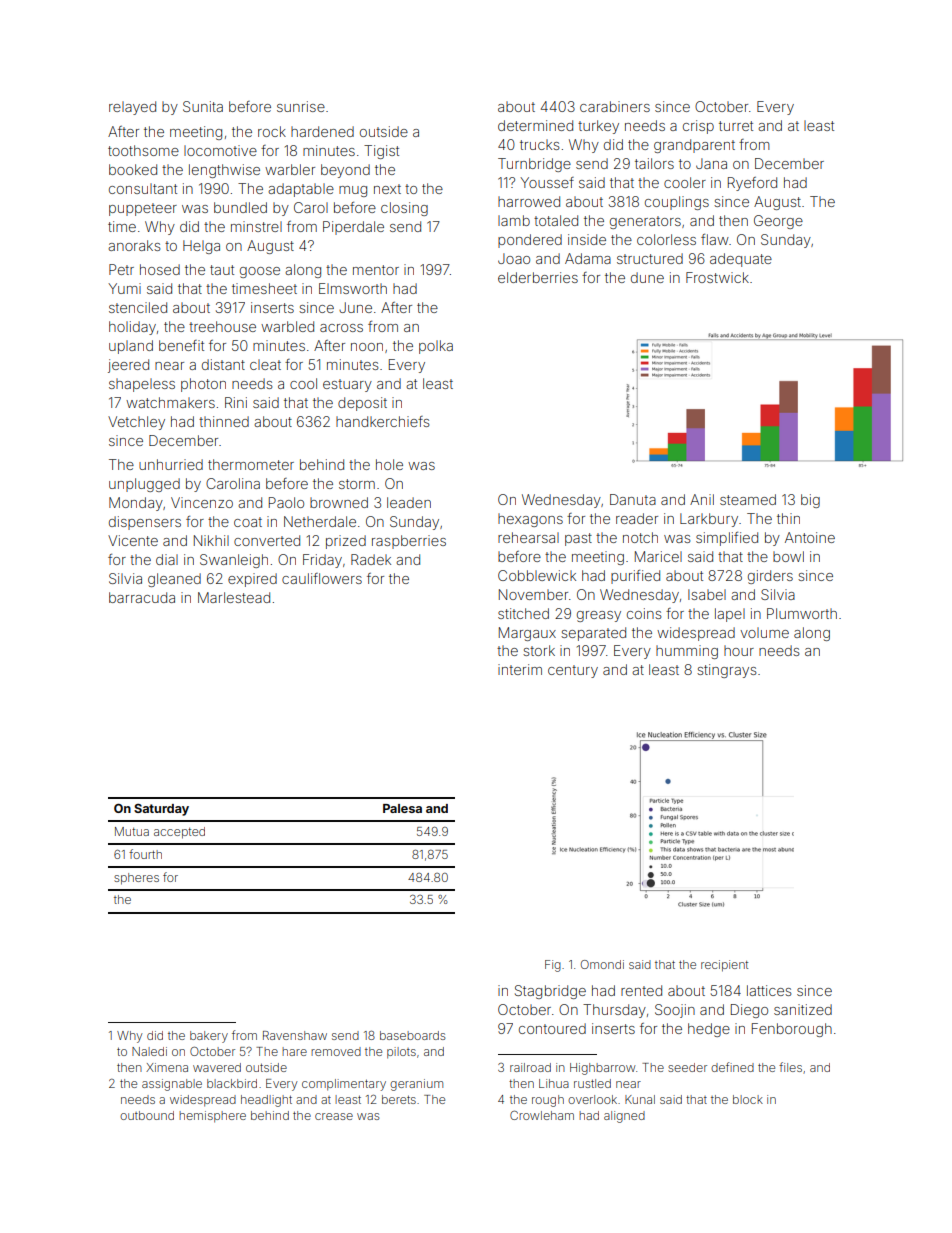 The image size is (952, 1233). I want to click on fourth, so click(145, 854).
